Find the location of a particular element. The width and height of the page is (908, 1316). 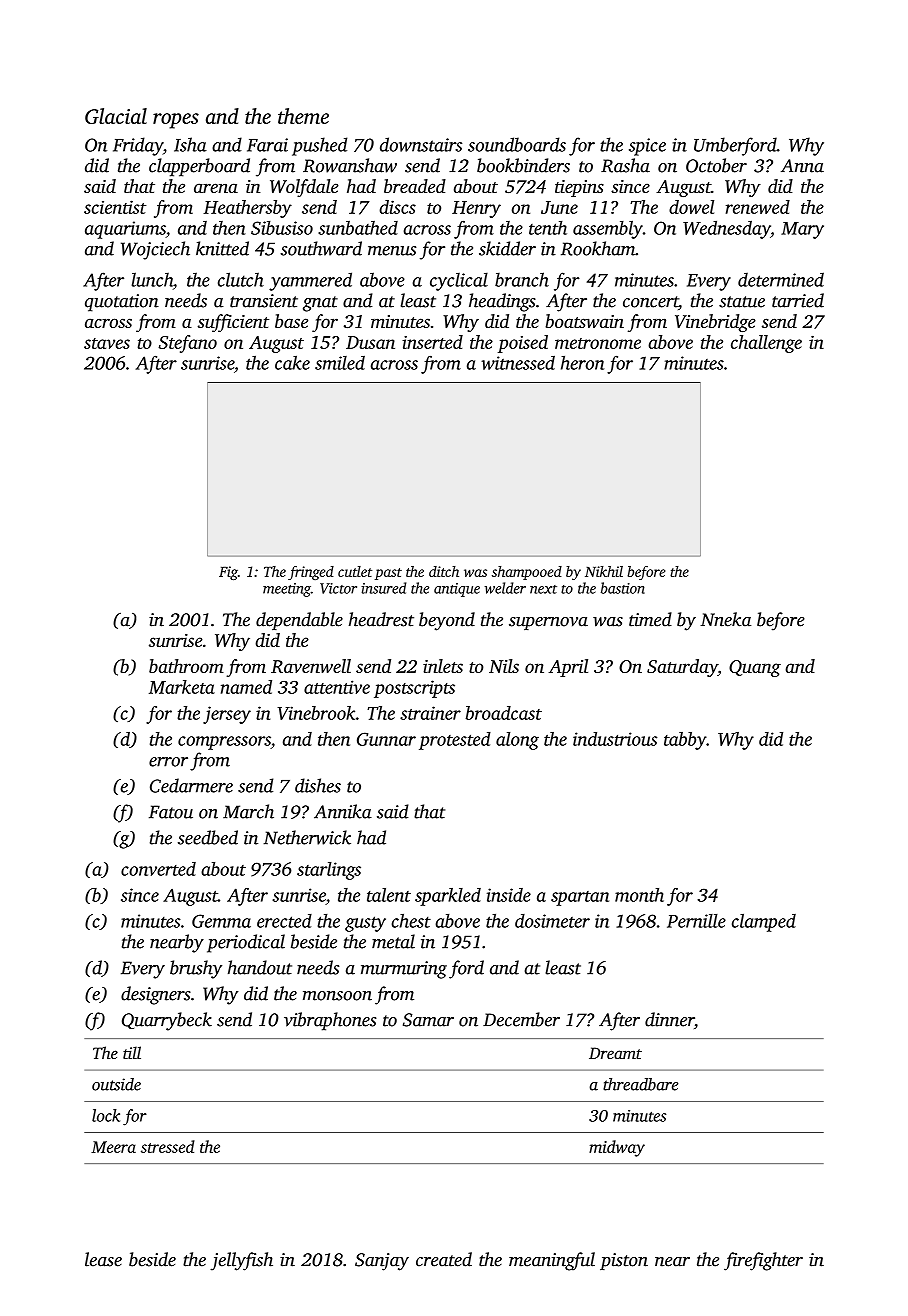

outside is located at coordinates (116, 1084).
